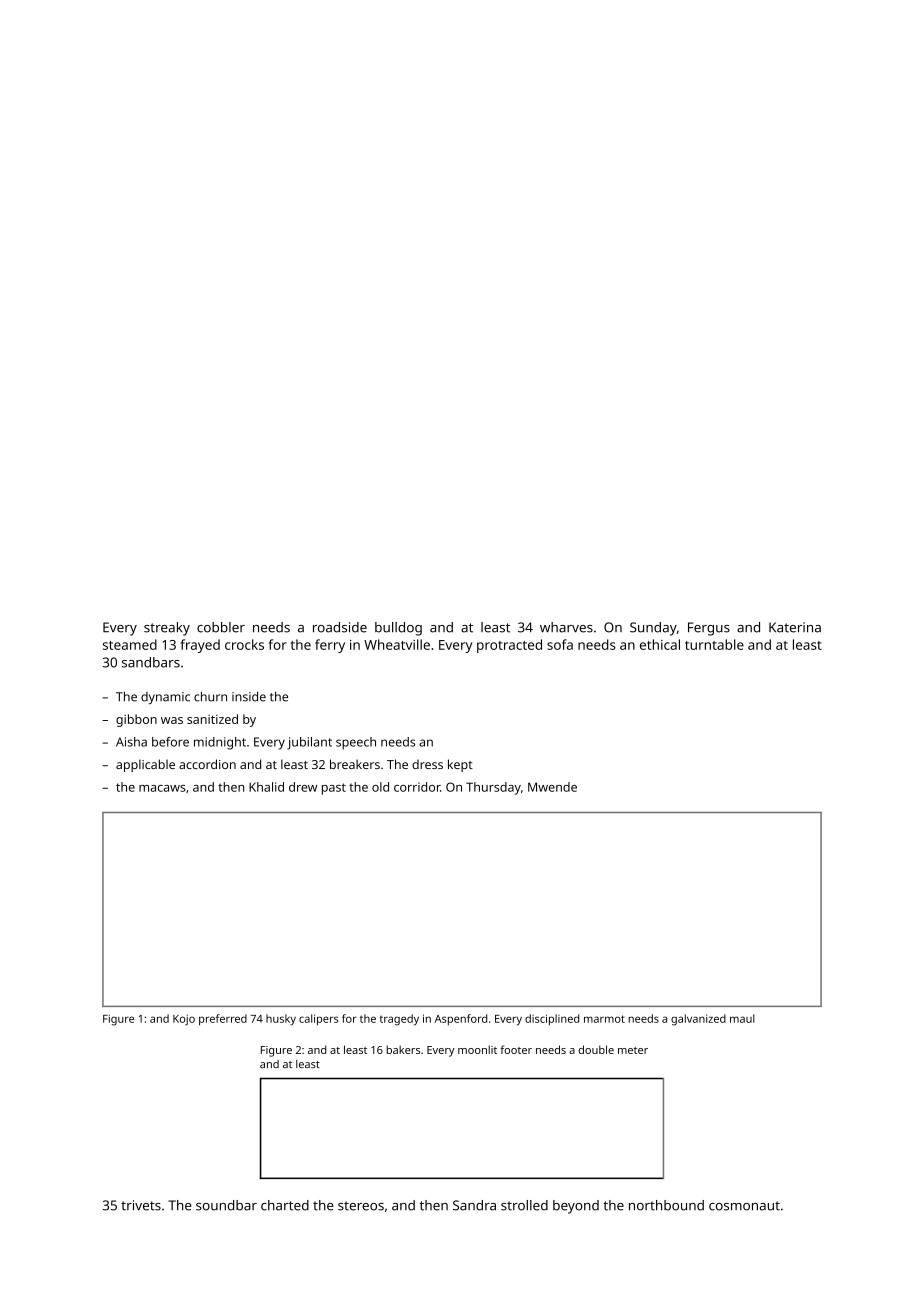  I want to click on protracted, so click(509, 646).
